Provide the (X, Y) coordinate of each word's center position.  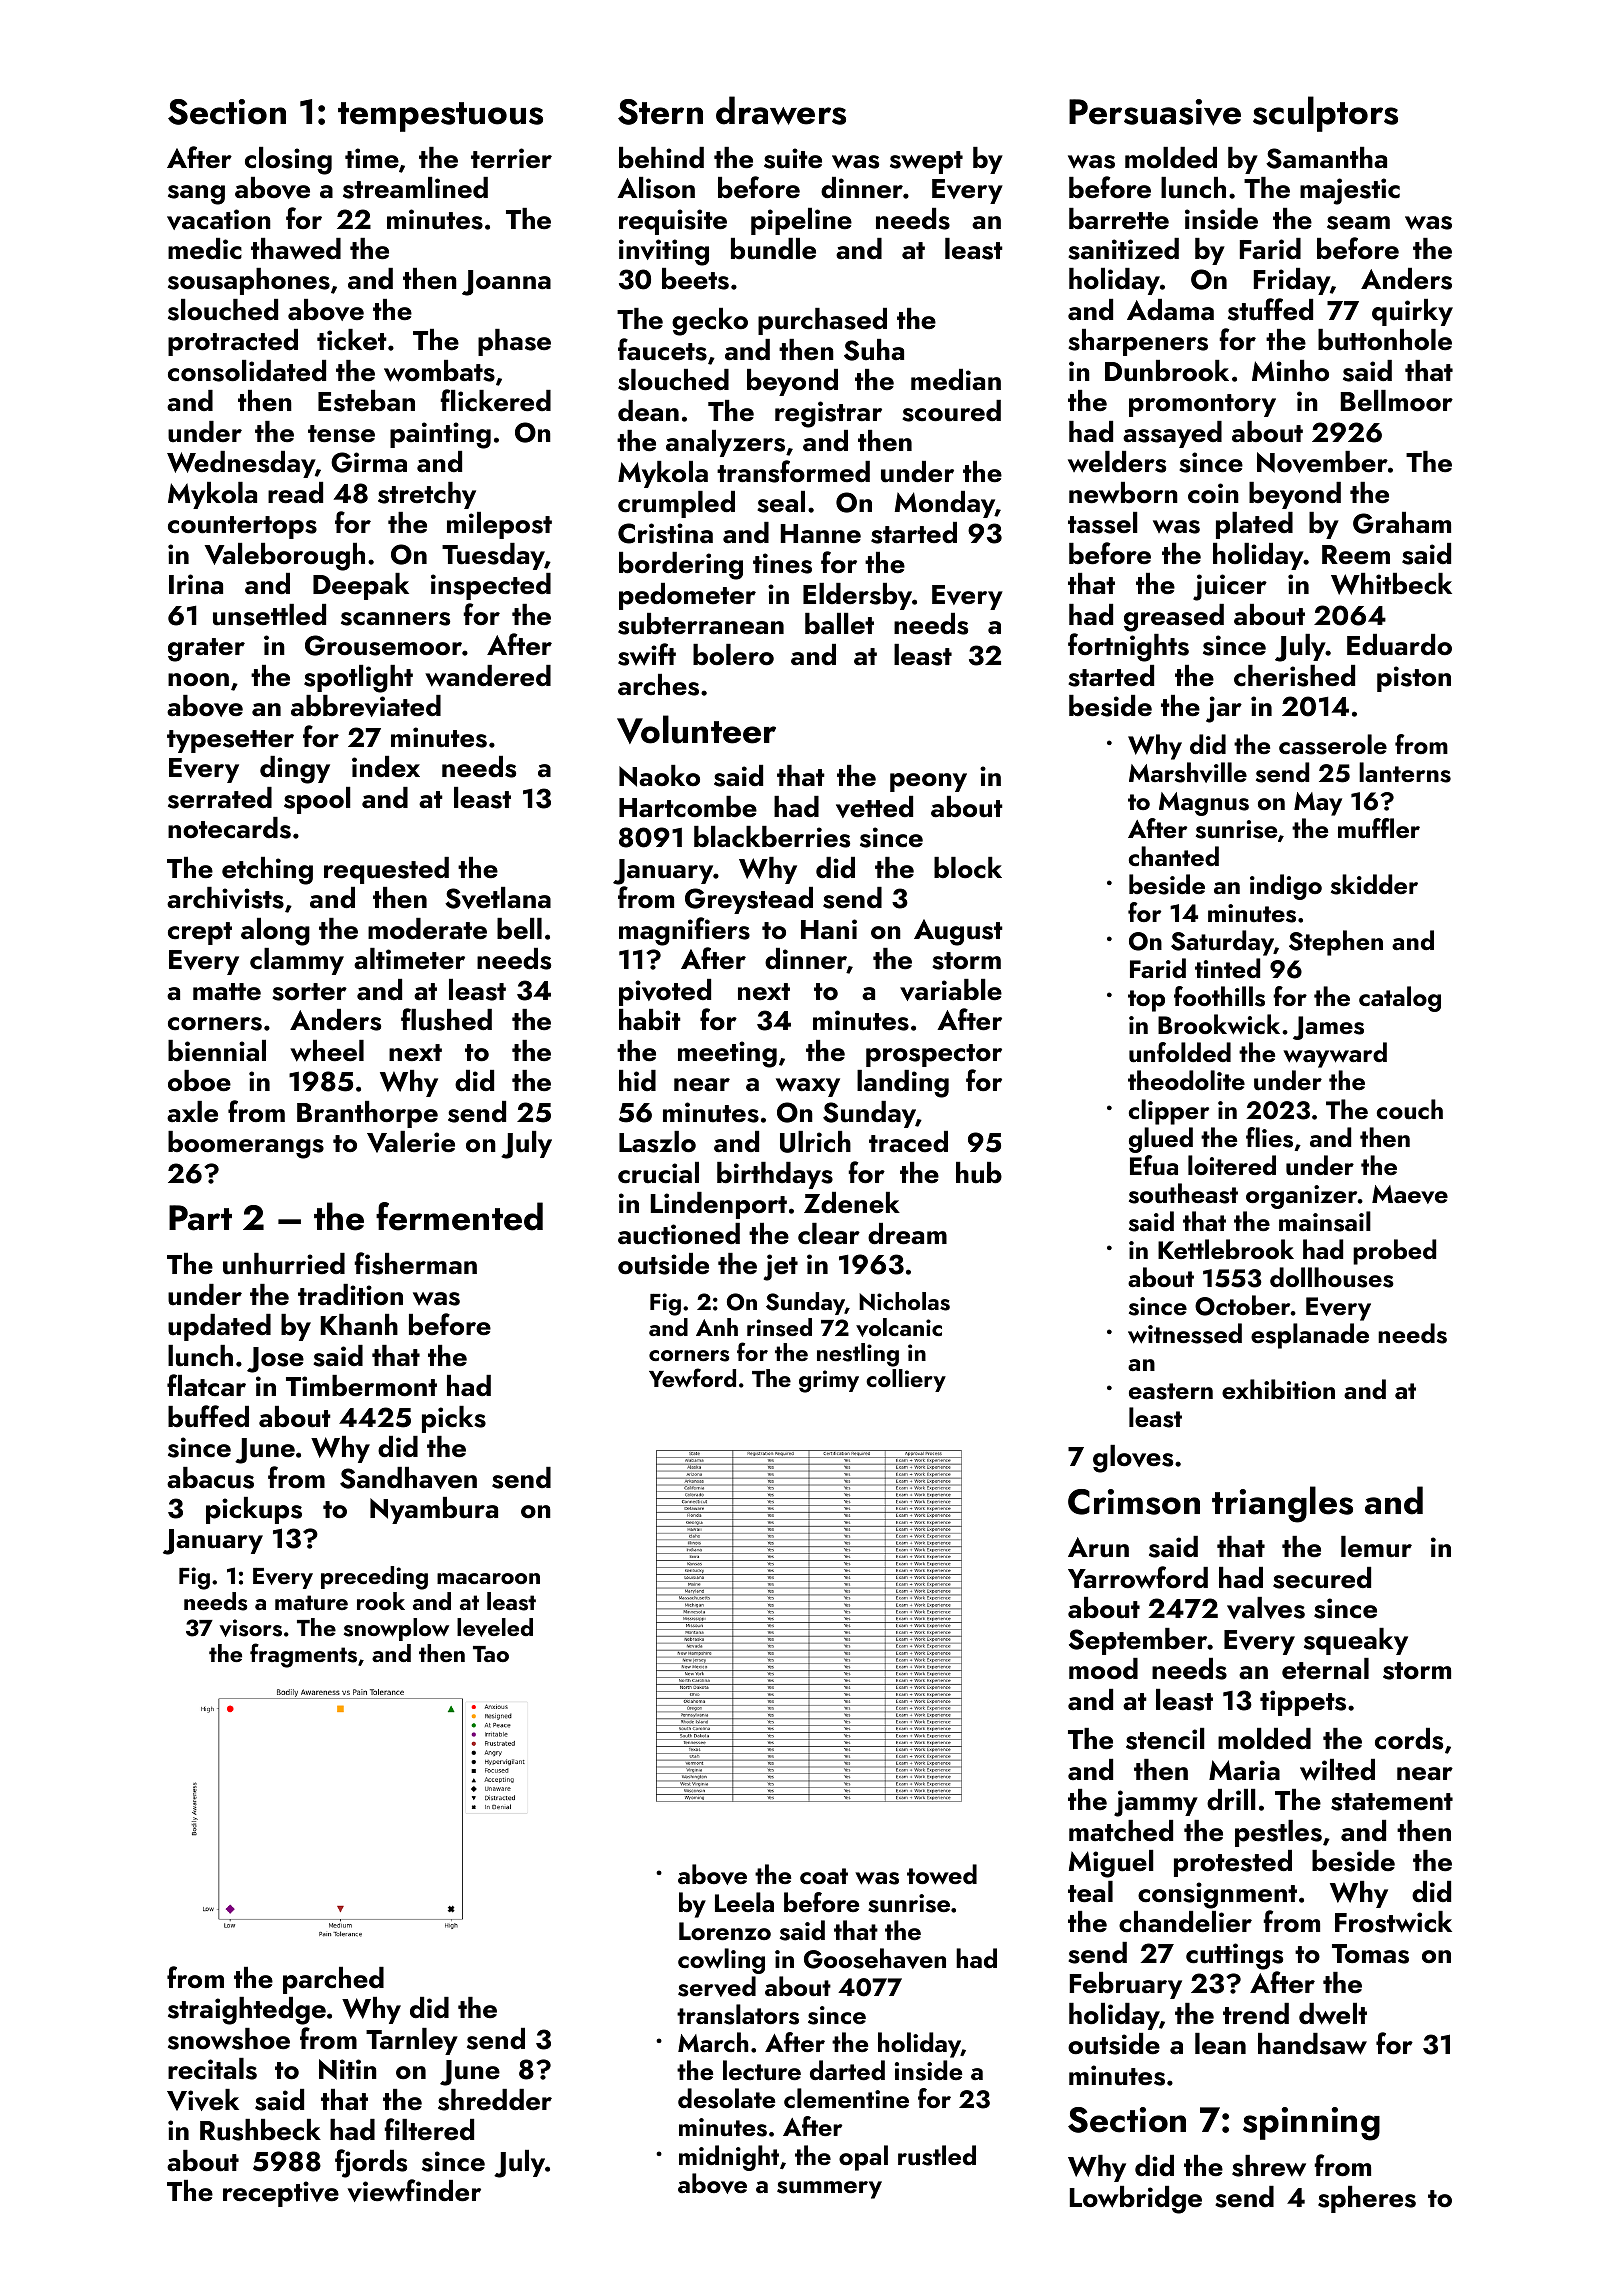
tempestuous (440, 117)
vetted (874, 807)
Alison (656, 188)
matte (227, 991)
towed (942, 1874)
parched (333, 1980)
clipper (1169, 1112)
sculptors (1325, 114)
